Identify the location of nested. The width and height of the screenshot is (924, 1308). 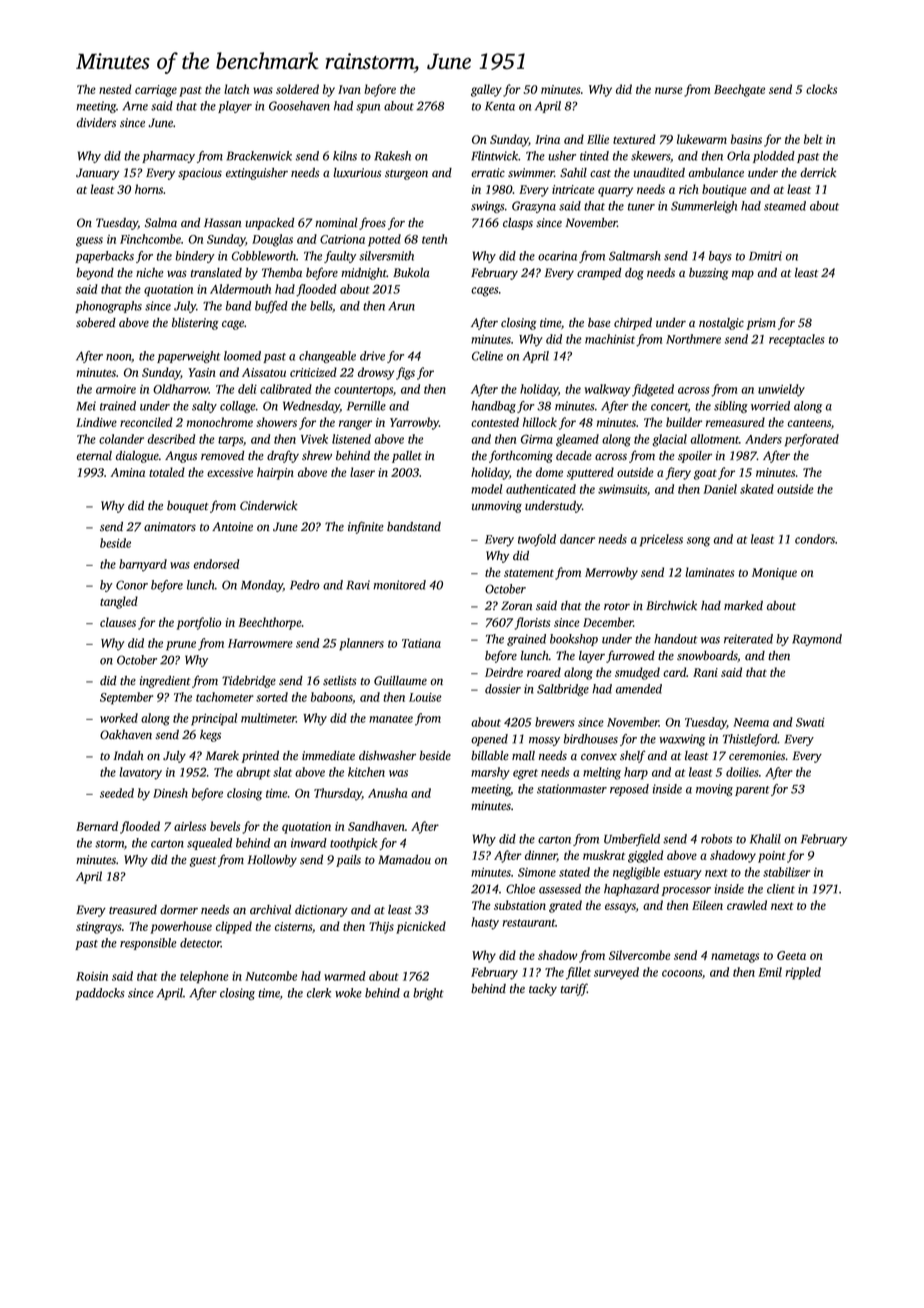
(115, 89).
